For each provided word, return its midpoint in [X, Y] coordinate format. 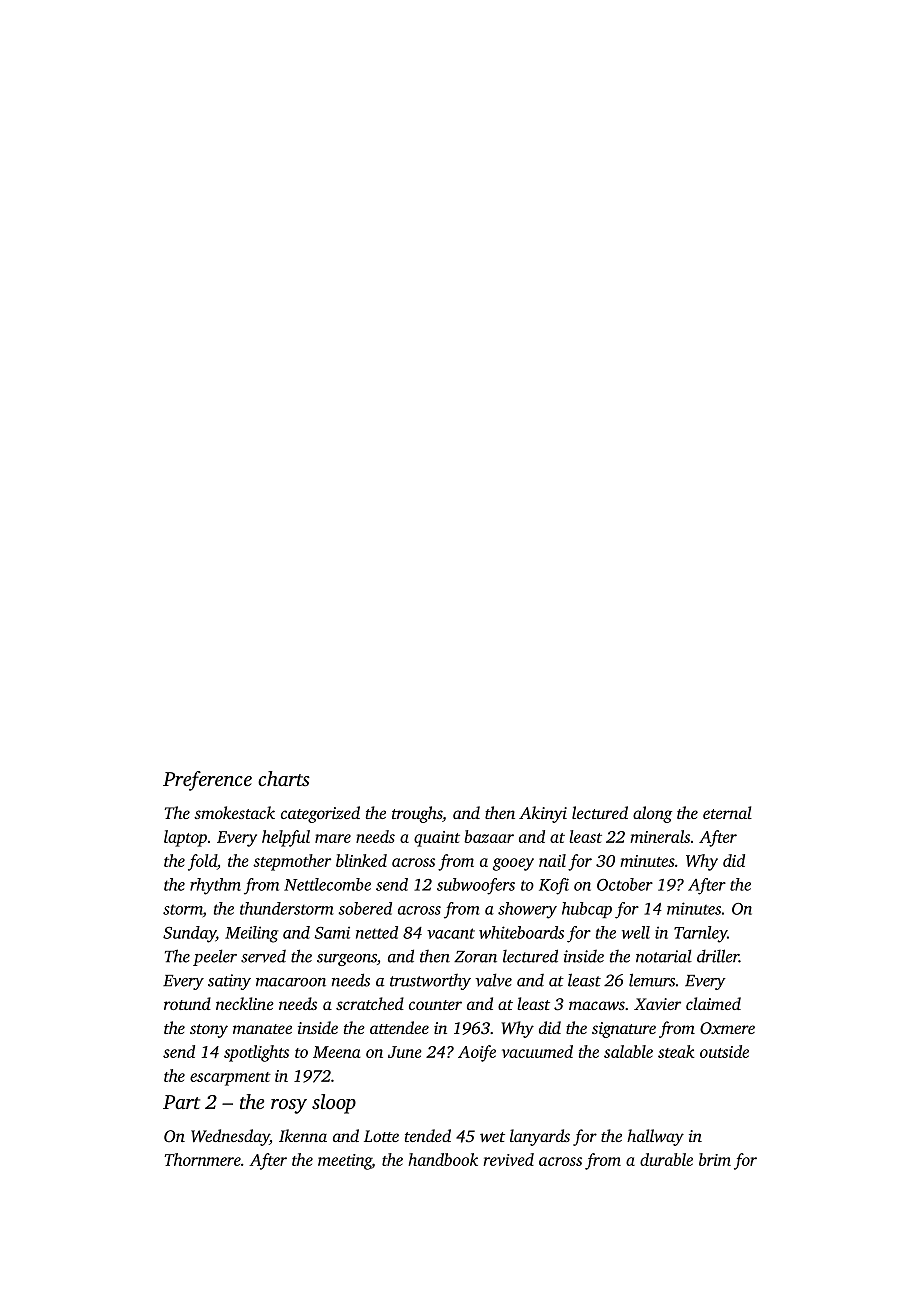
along [652, 814]
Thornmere [202, 1159]
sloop [334, 1104]
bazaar [489, 836]
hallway [655, 1137]
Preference [207, 781]
